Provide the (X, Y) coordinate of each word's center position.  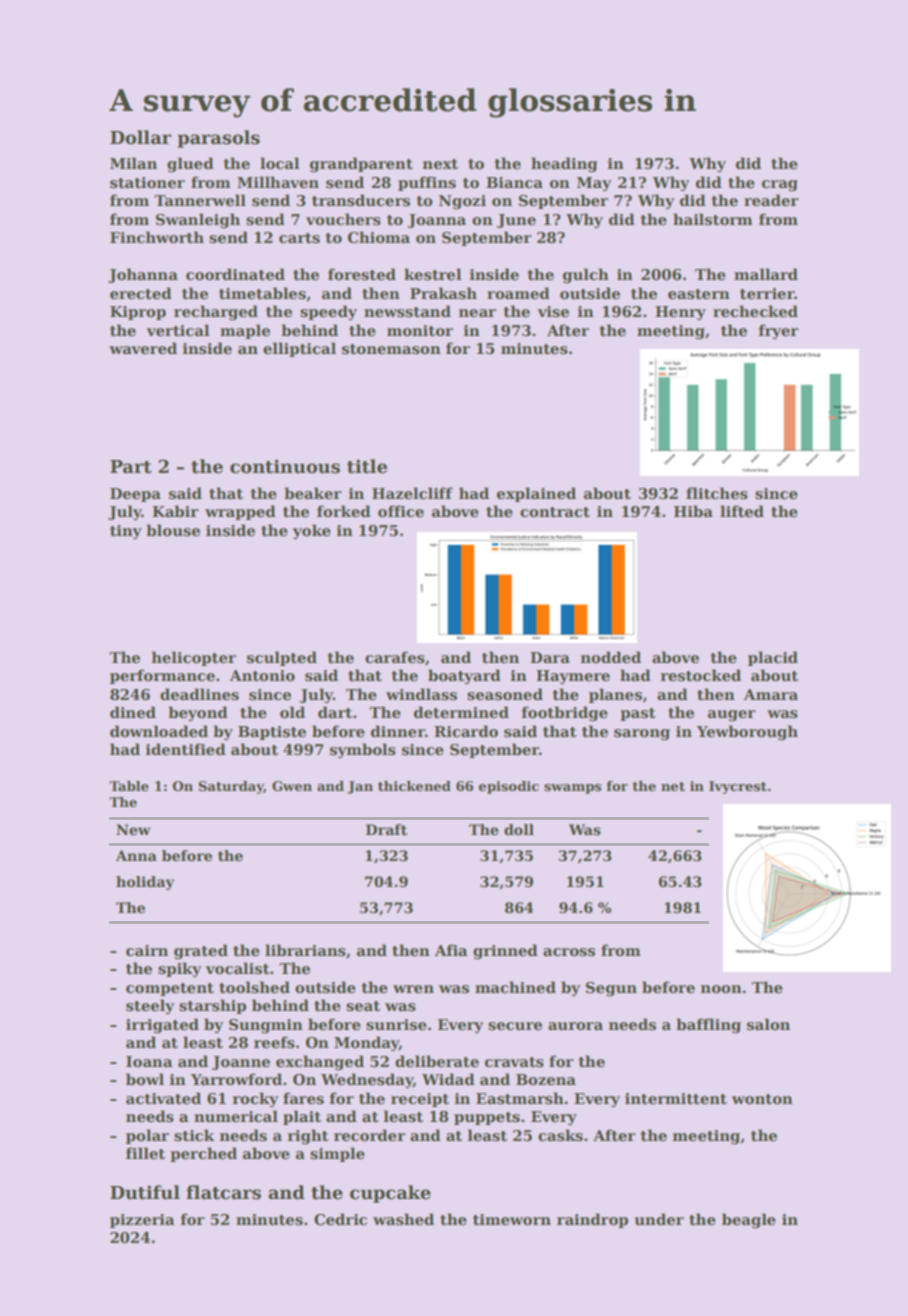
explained (536, 494)
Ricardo (466, 731)
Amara (771, 694)
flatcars (223, 1192)
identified (185, 749)
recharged (216, 313)
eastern (699, 294)
